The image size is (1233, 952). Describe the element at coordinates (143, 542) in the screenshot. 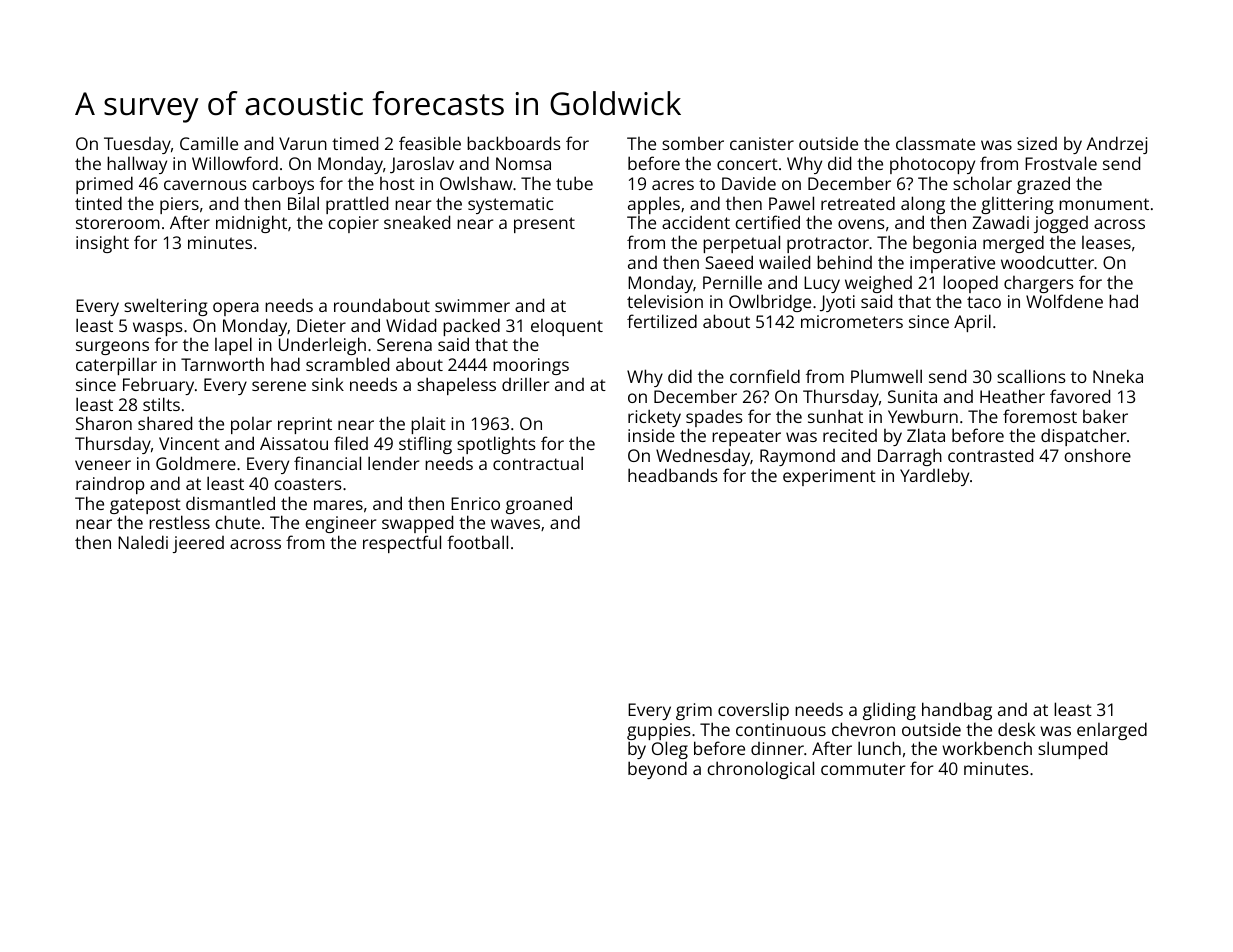

I see `Naledi` at that location.
